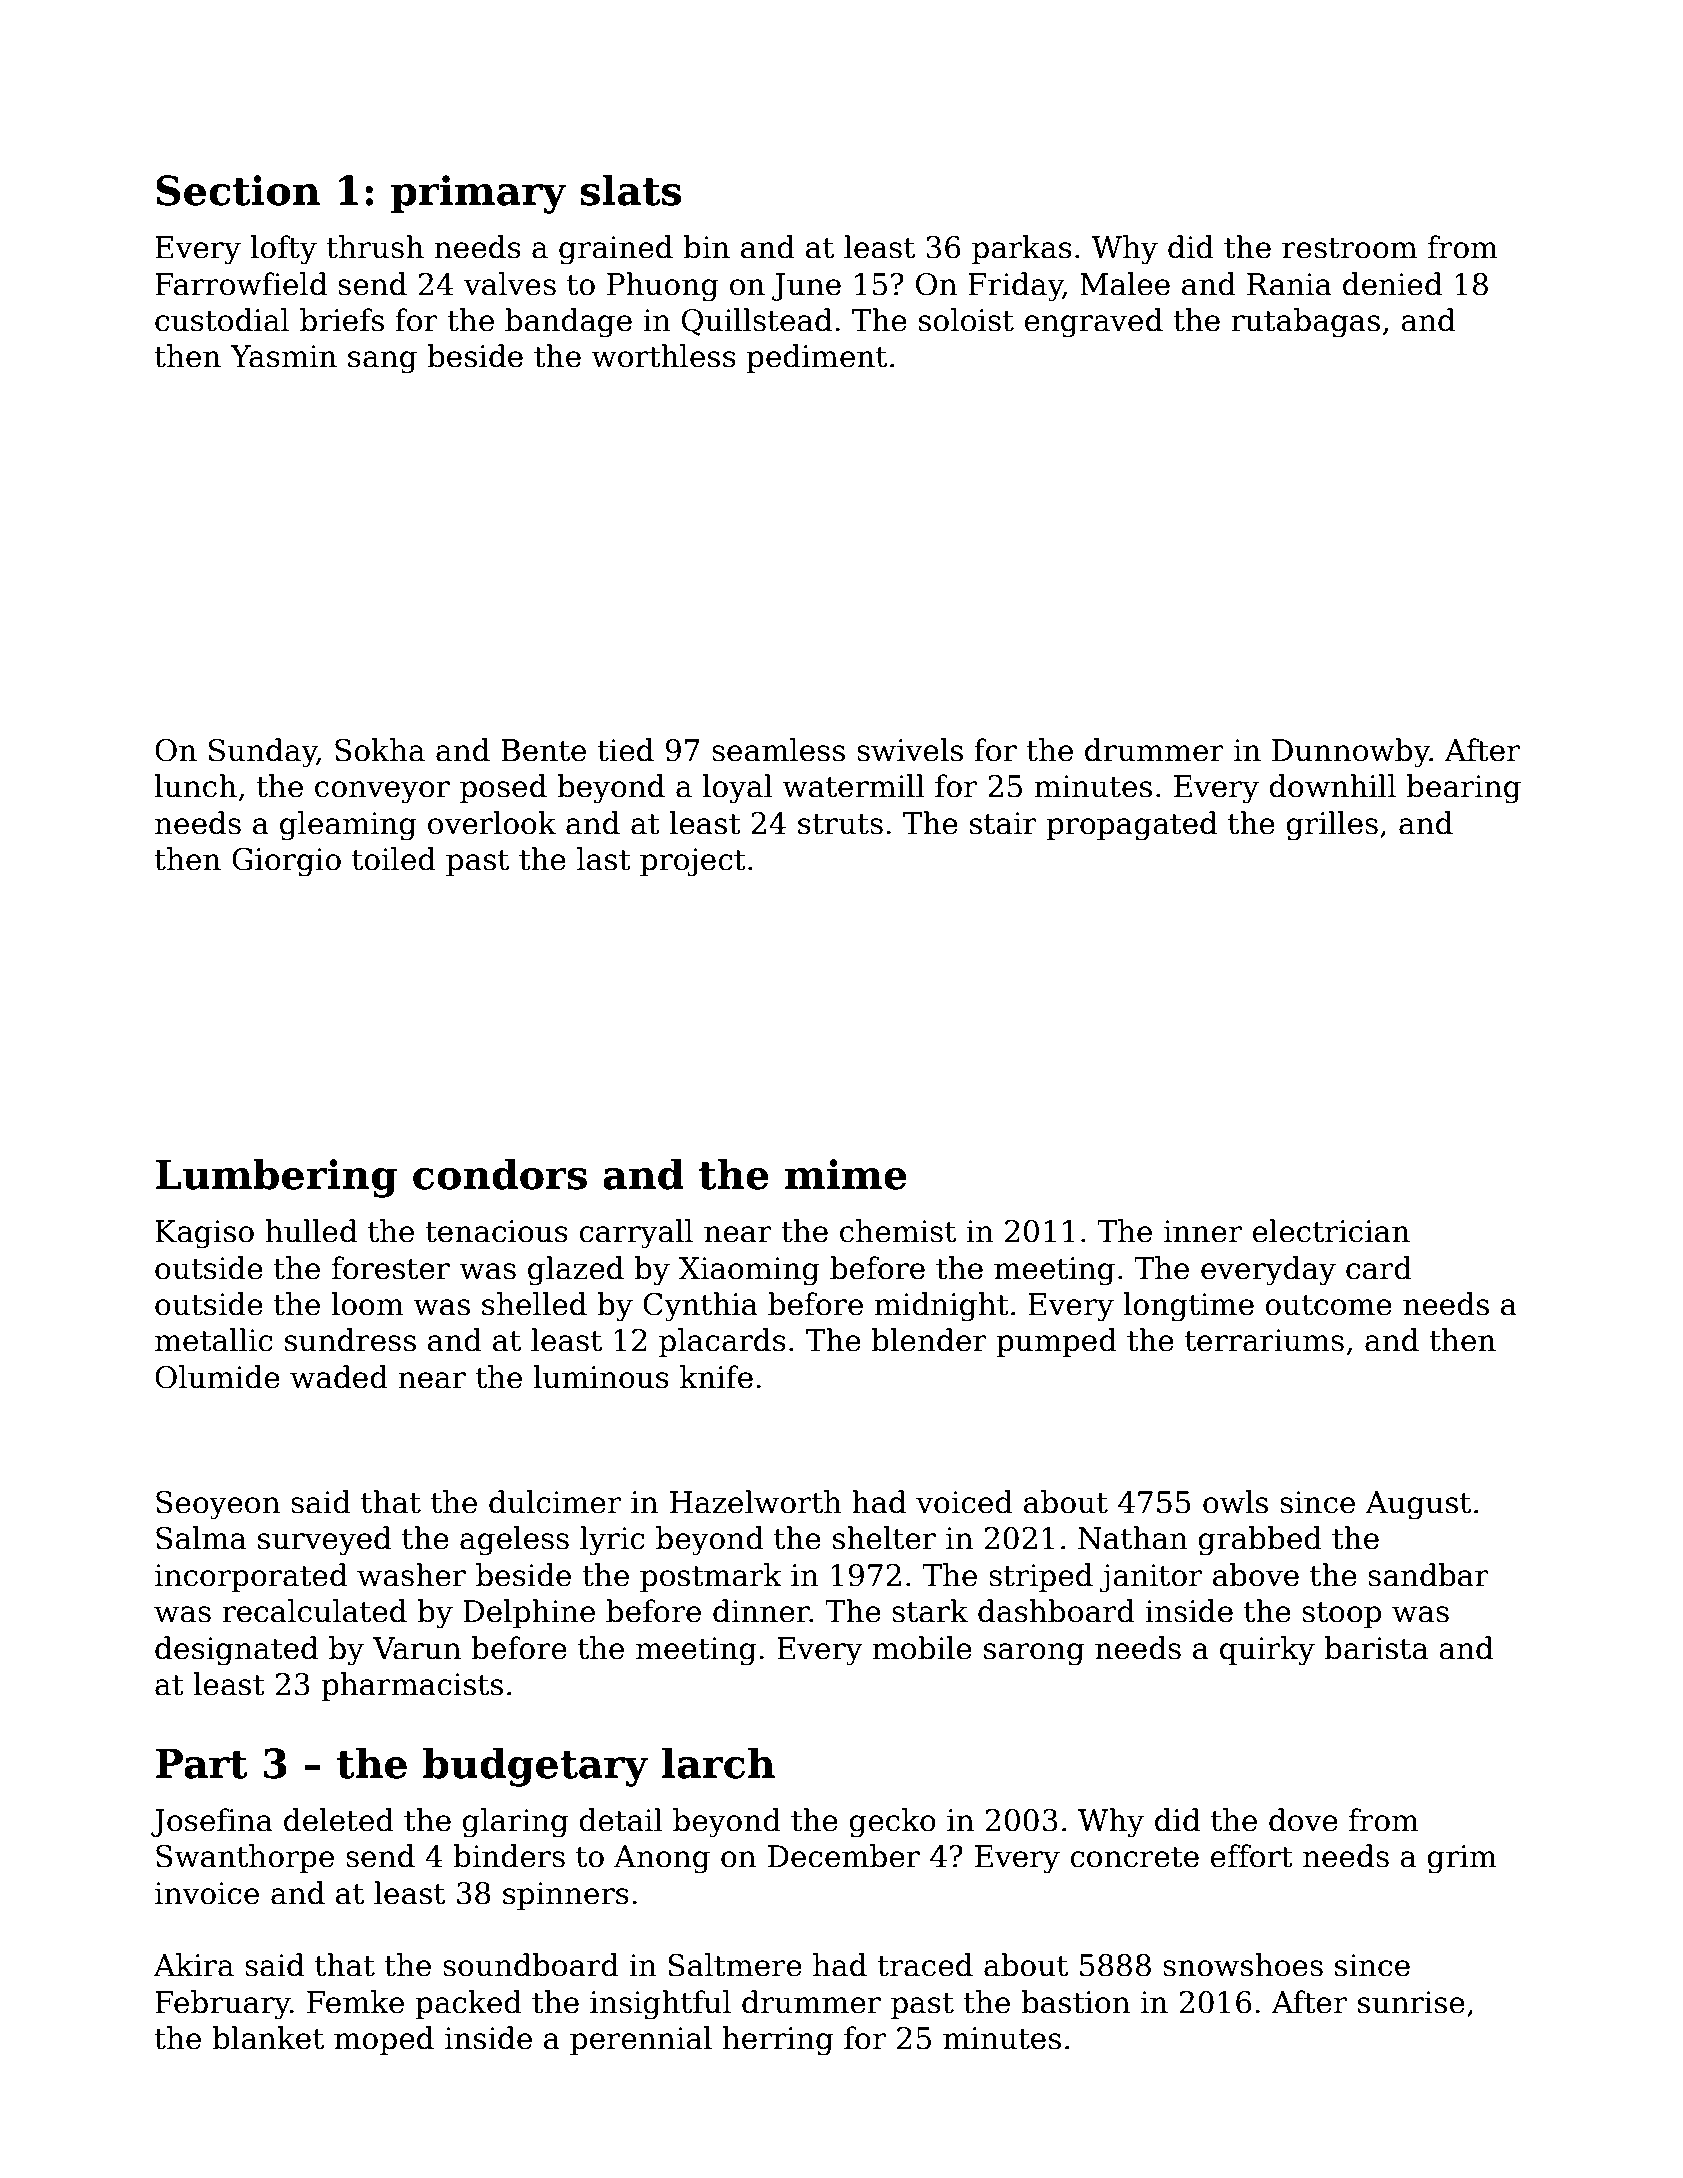 This page has height=2178, width=1683. What do you see at coordinates (412, 1686) in the page?
I see `pharmacists` at bounding box center [412, 1686].
